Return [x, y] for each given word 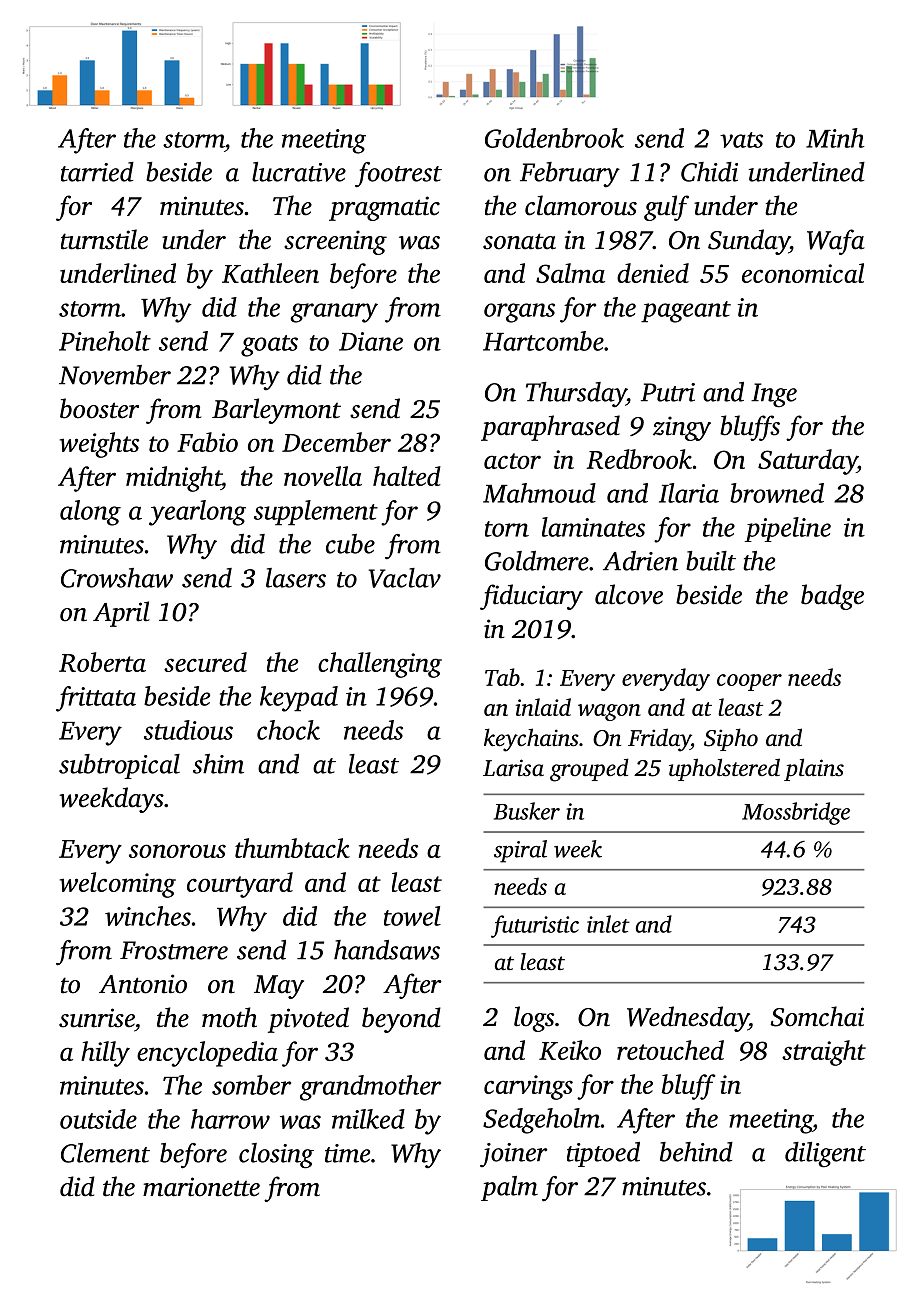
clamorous [581, 205]
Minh [835, 138]
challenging [380, 665]
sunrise [96, 1018]
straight [824, 1053]
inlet [608, 924]
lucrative [299, 172]
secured [205, 662]
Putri [668, 392]
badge [832, 597]
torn [507, 529]
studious [188, 730]
